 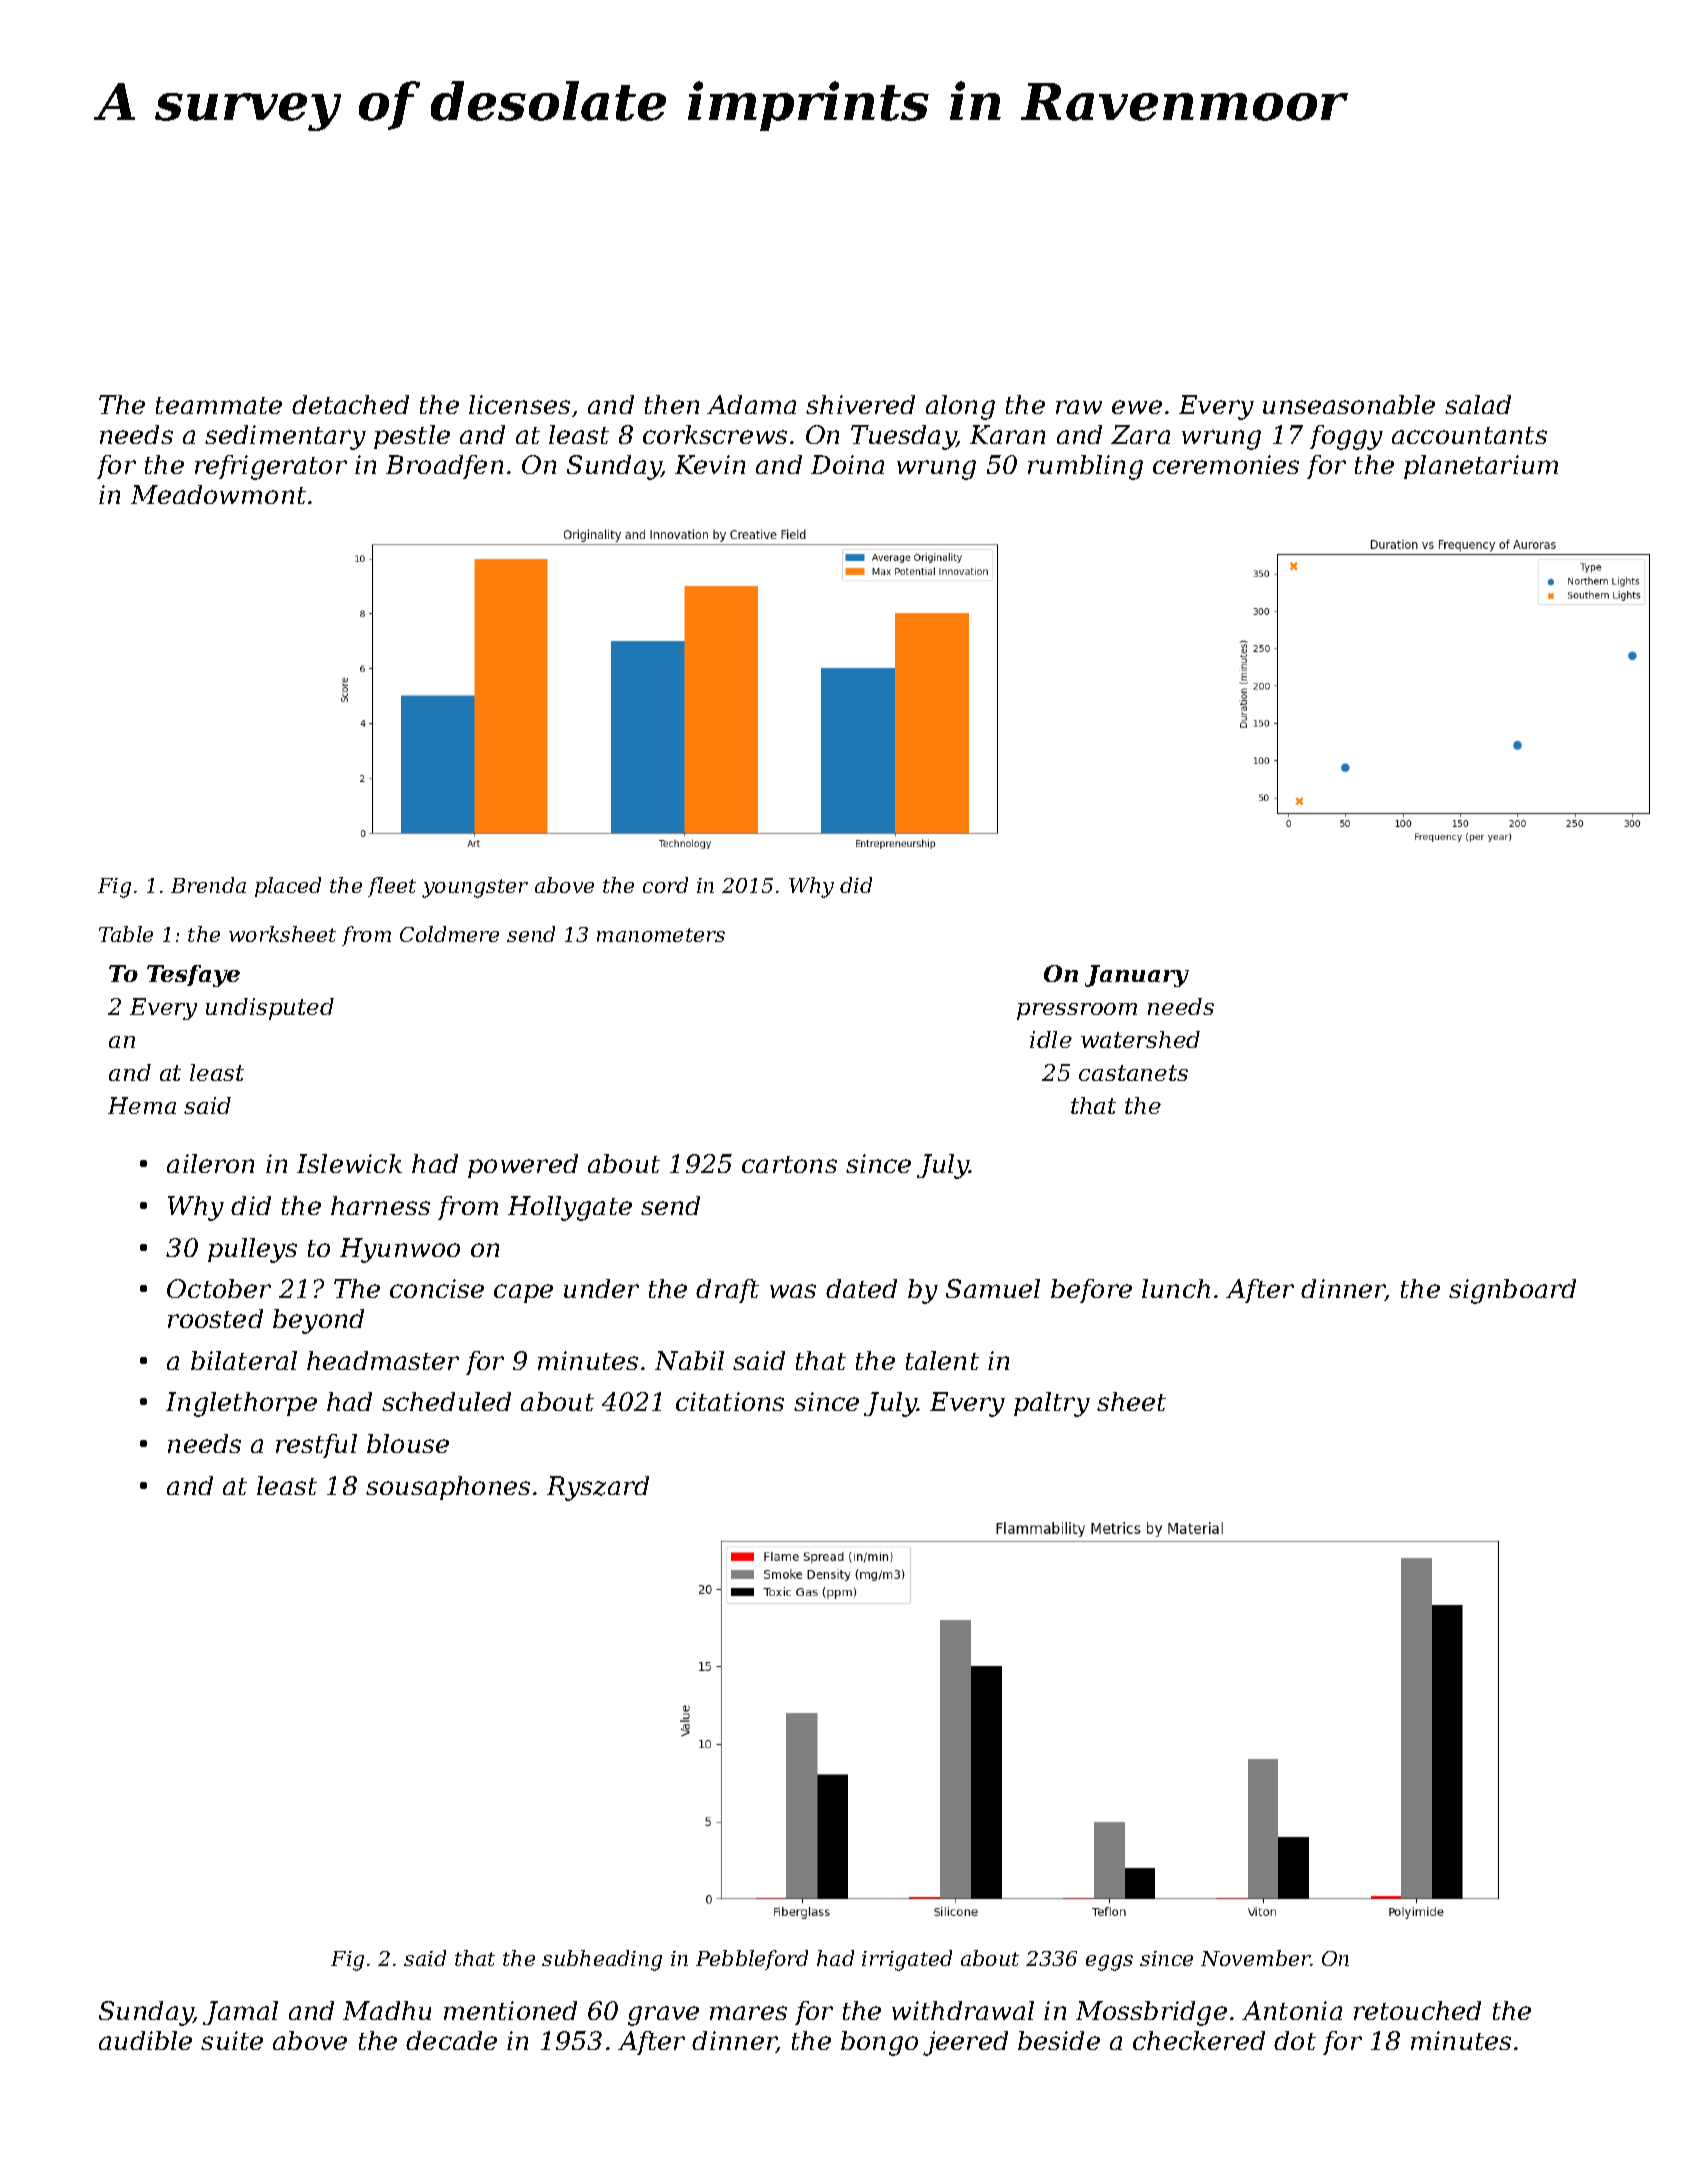 I want to click on citations, so click(x=730, y=1401).
